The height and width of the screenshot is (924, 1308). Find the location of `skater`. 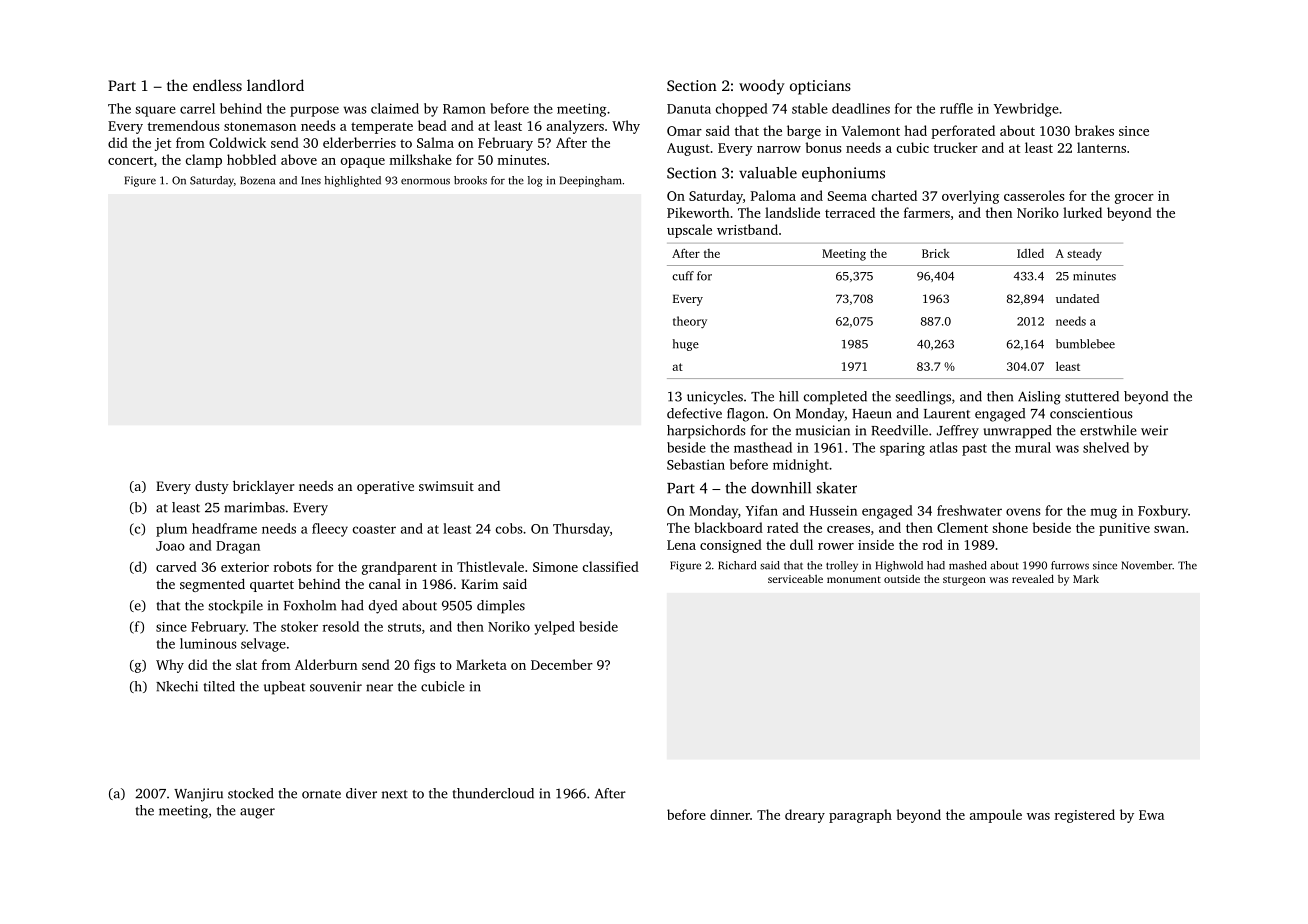

skater is located at coordinates (837, 488).
